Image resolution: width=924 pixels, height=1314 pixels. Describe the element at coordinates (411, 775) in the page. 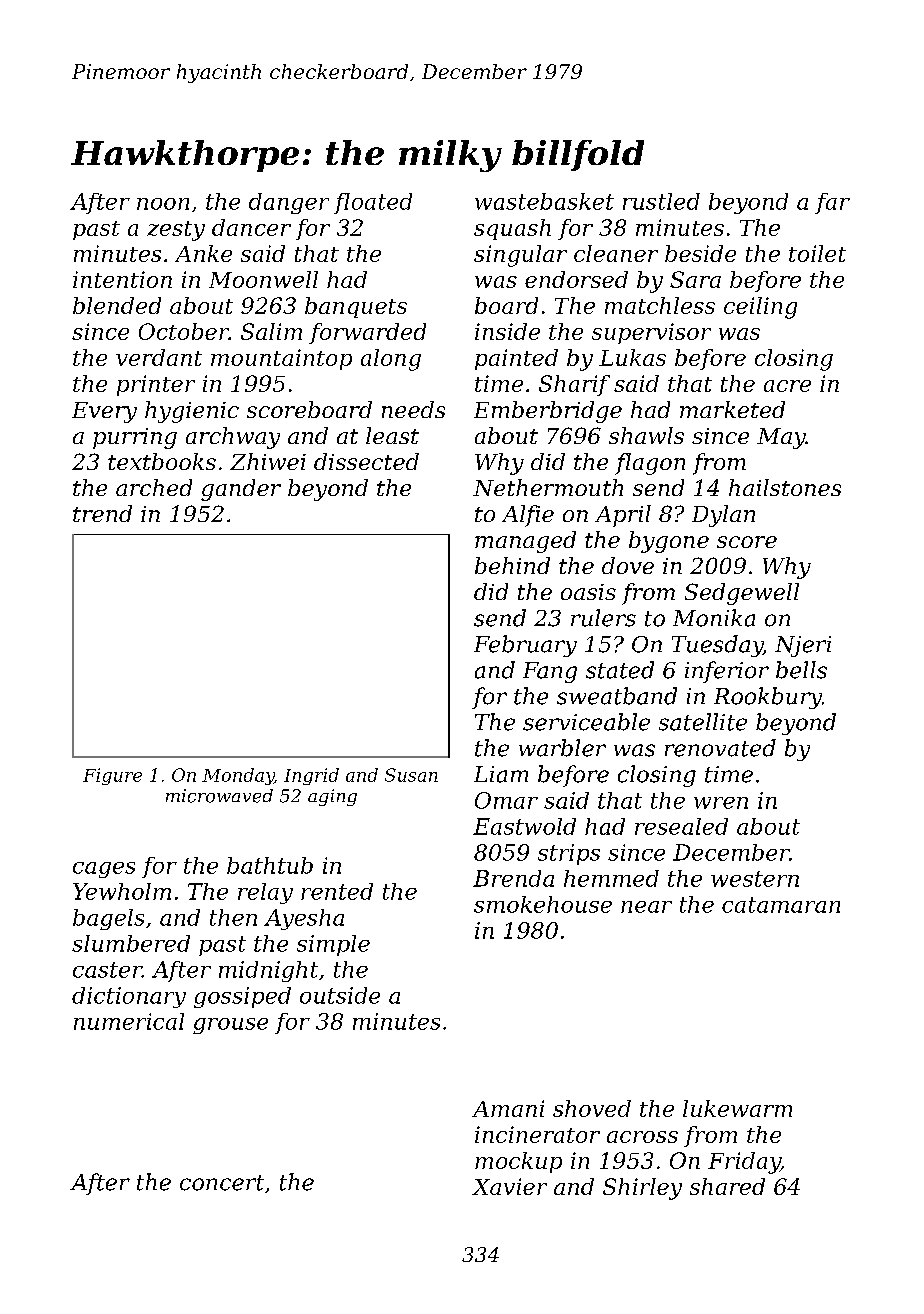

I see `Susan` at that location.
